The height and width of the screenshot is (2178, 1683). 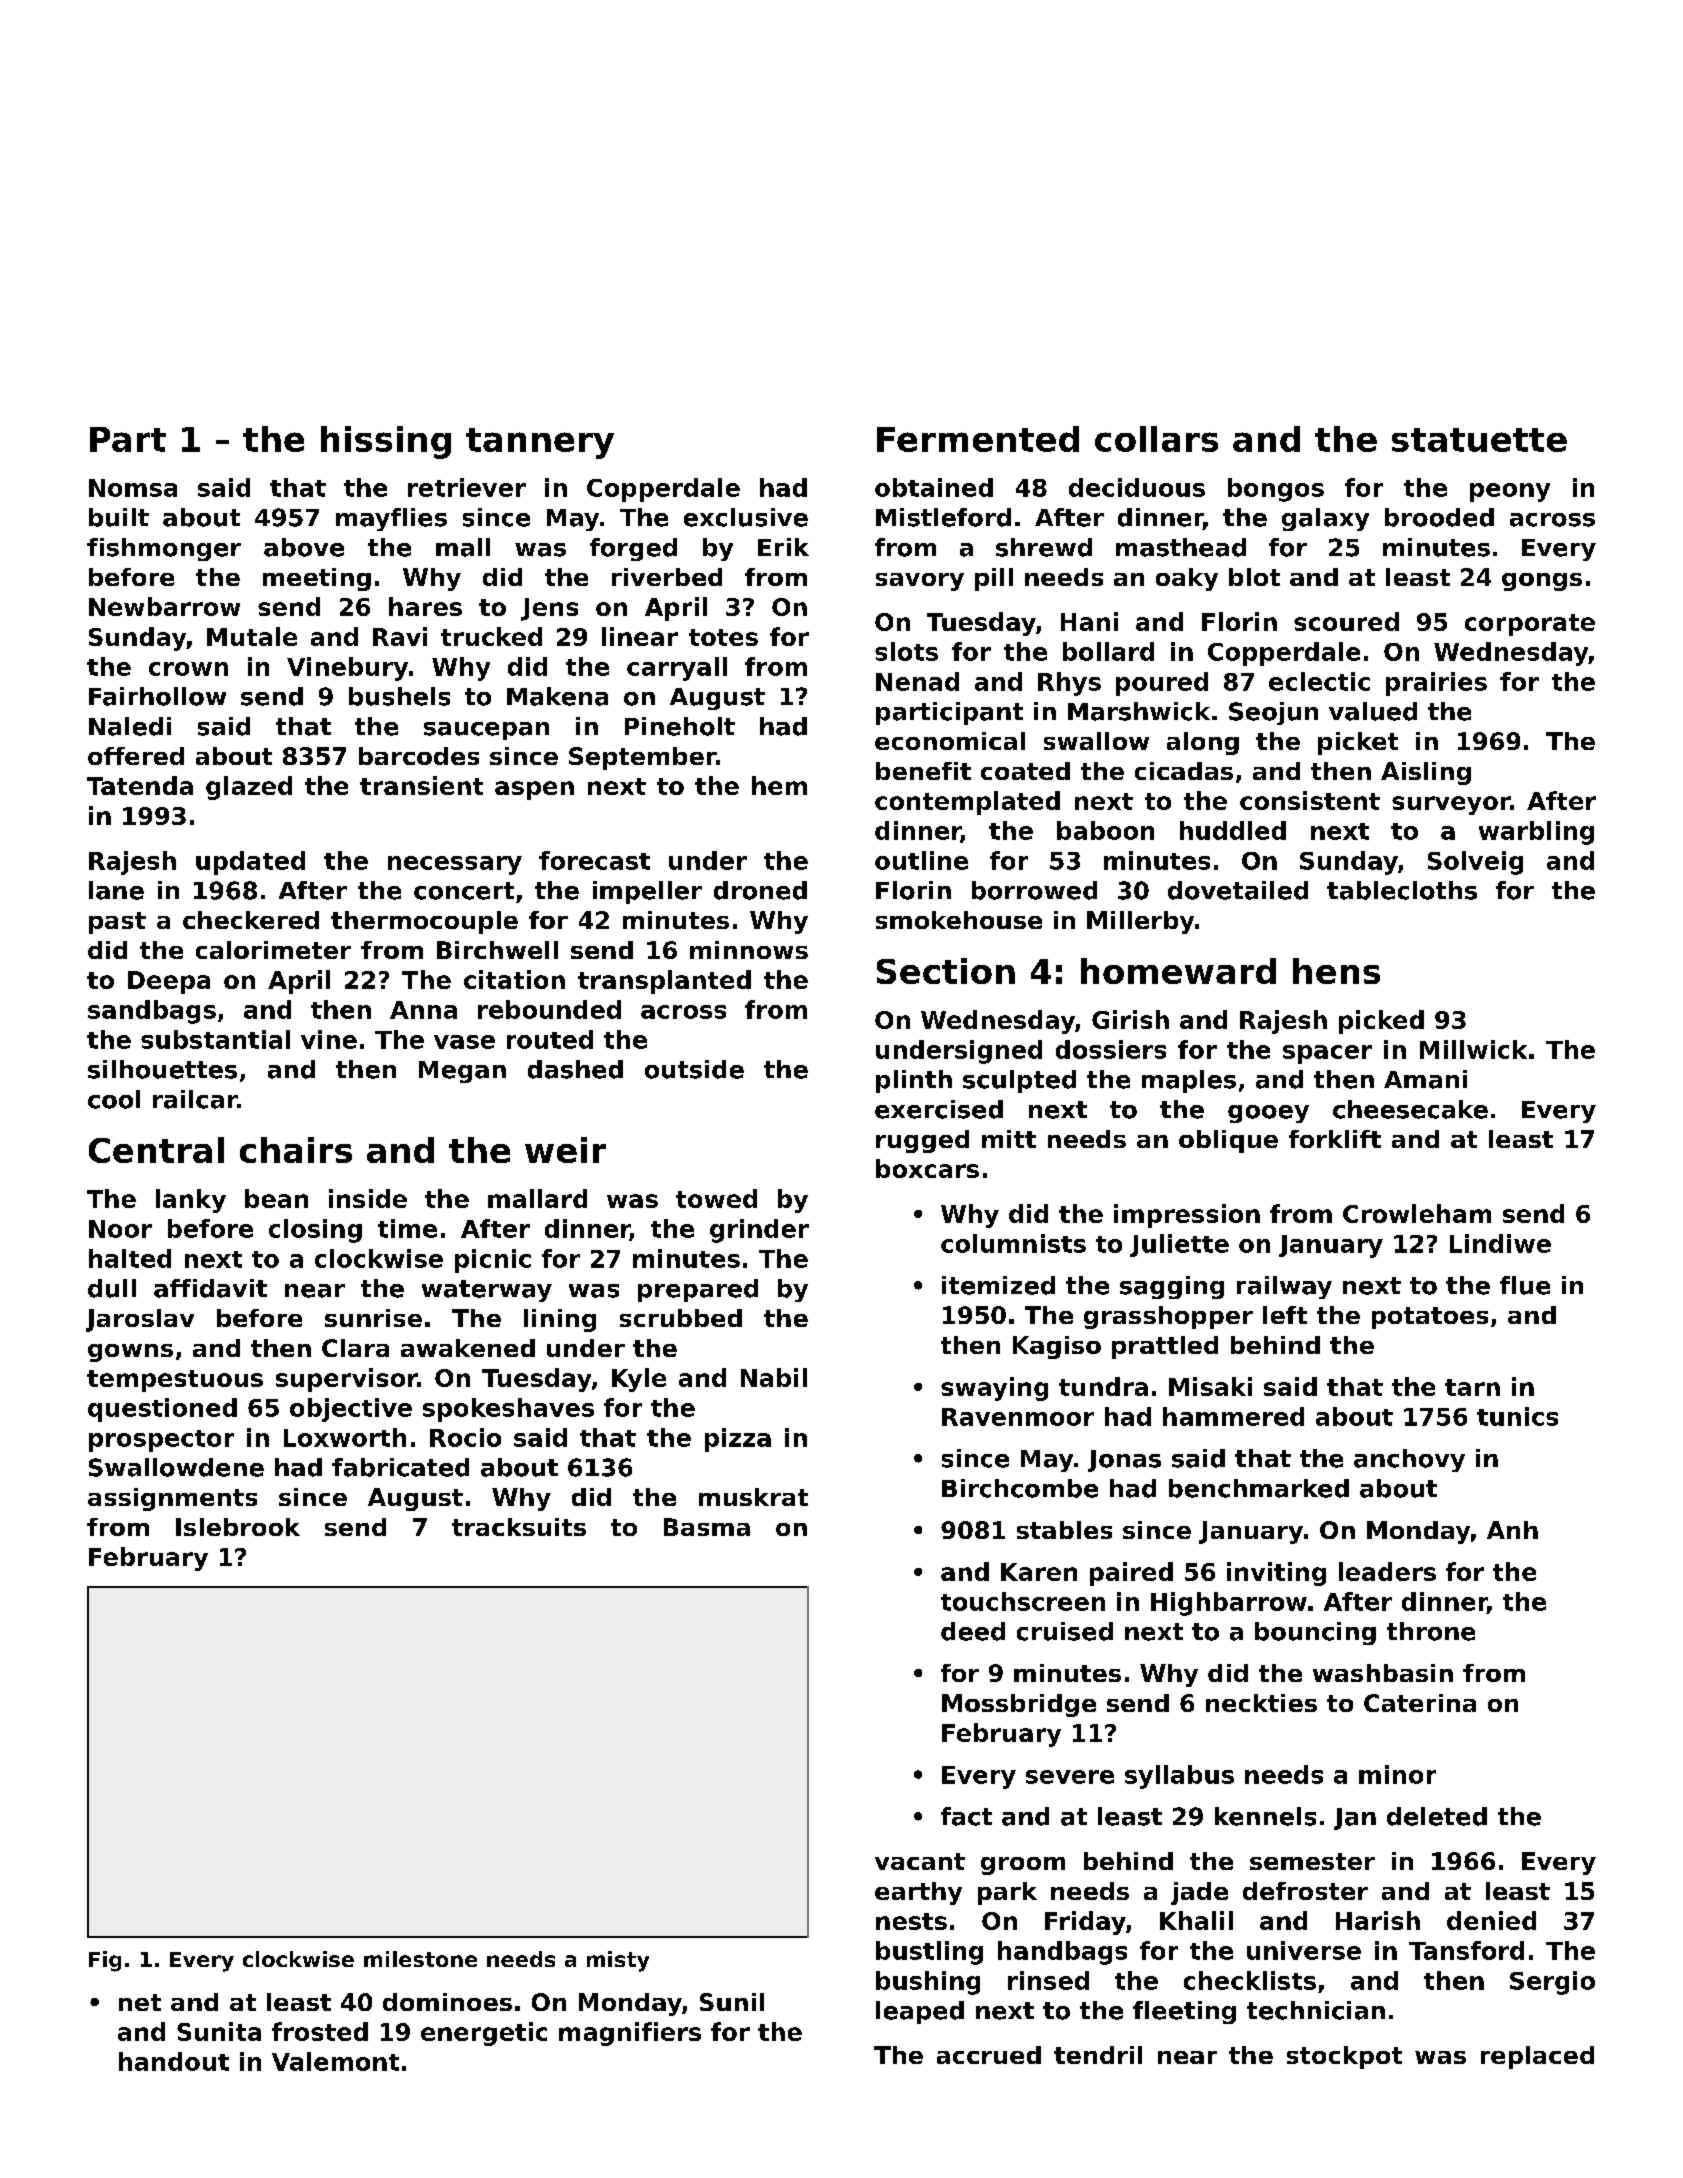 I want to click on vacant, so click(x=920, y=1861).
